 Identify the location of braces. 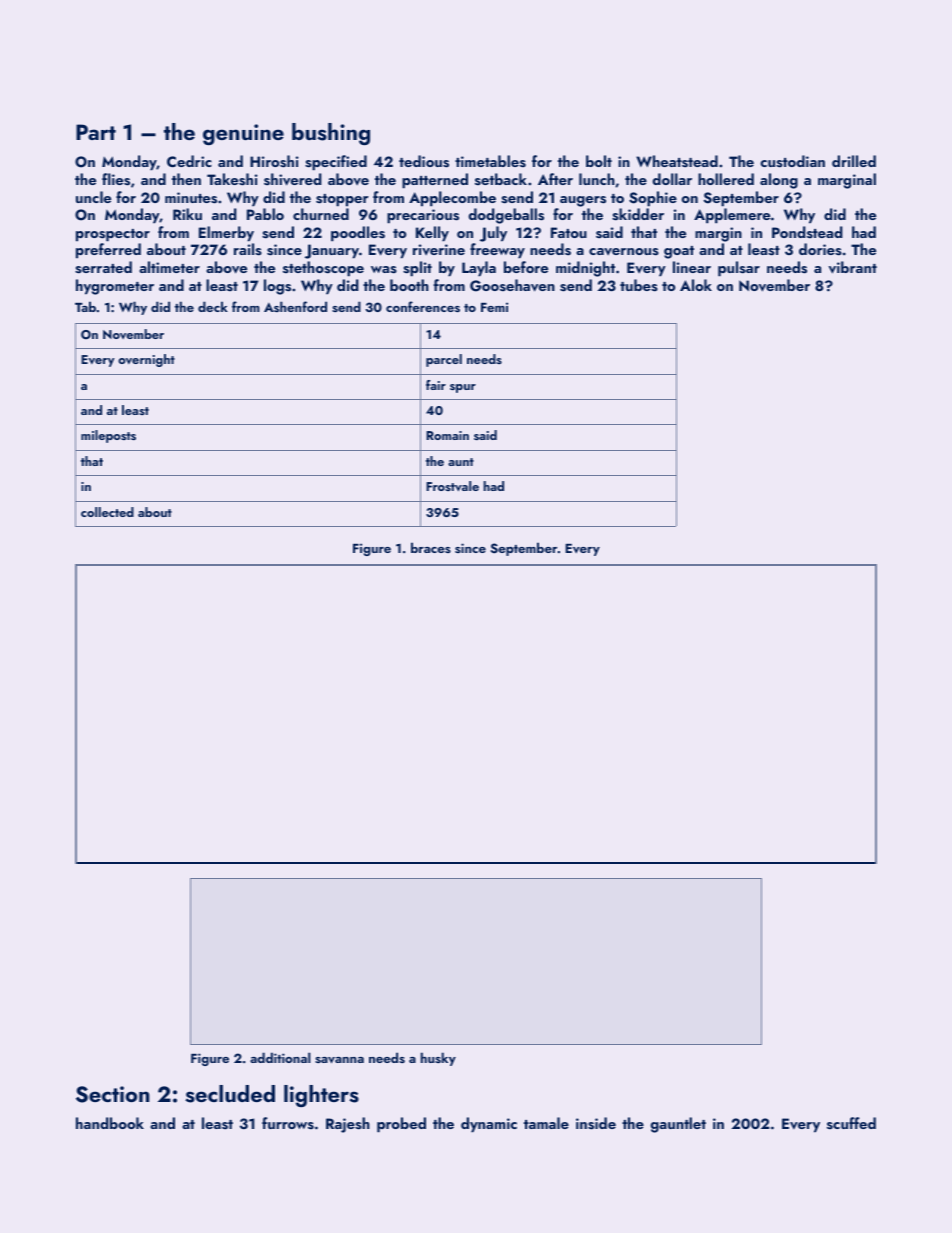
(431, 547).
